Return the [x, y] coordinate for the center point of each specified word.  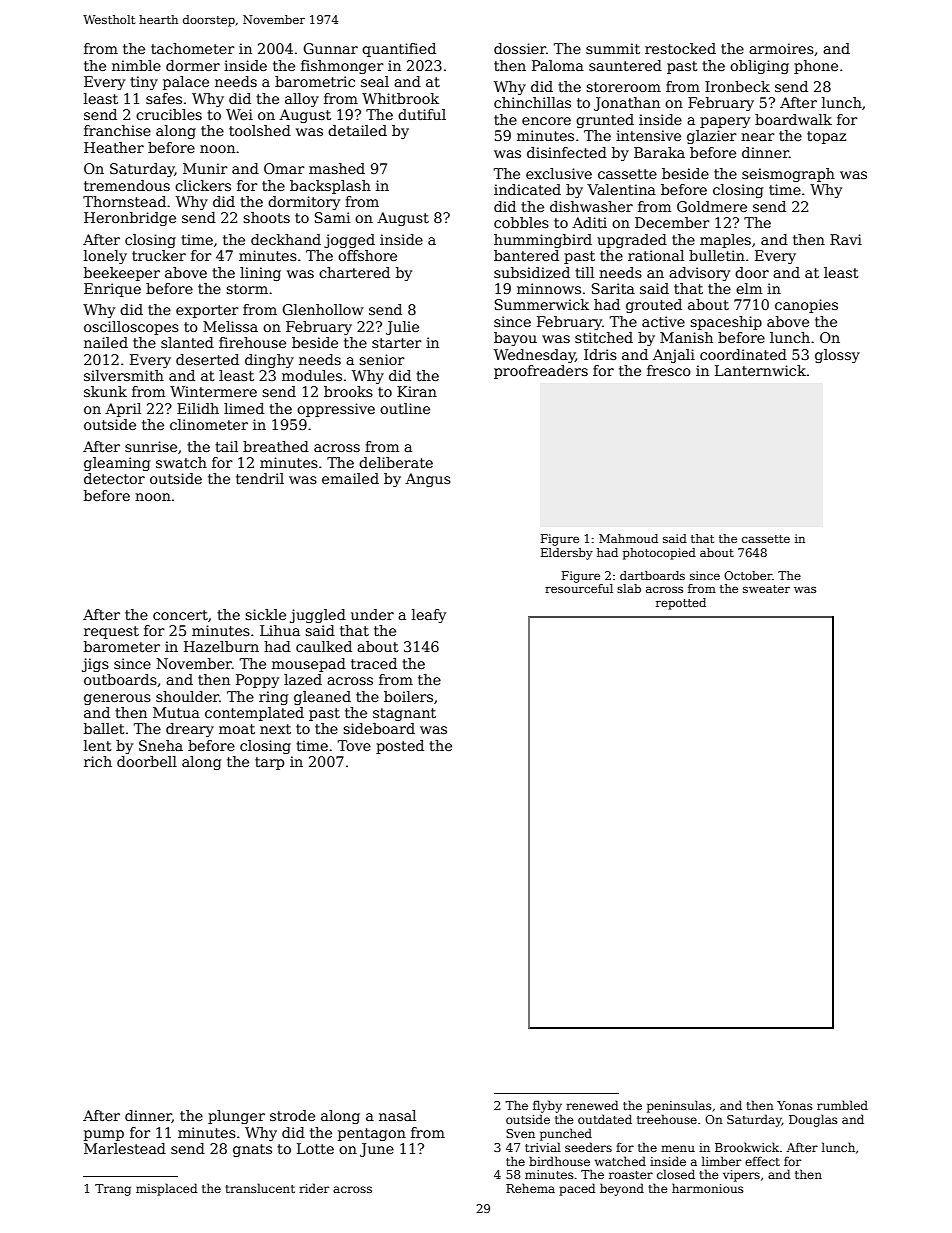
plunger [236, 1117]
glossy [837, 356]
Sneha [161, 745]
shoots [266, 217]
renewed [592, 1105]
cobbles [521, 222]
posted [400, 747]
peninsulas [679, 1106]
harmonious [708, 1188]
